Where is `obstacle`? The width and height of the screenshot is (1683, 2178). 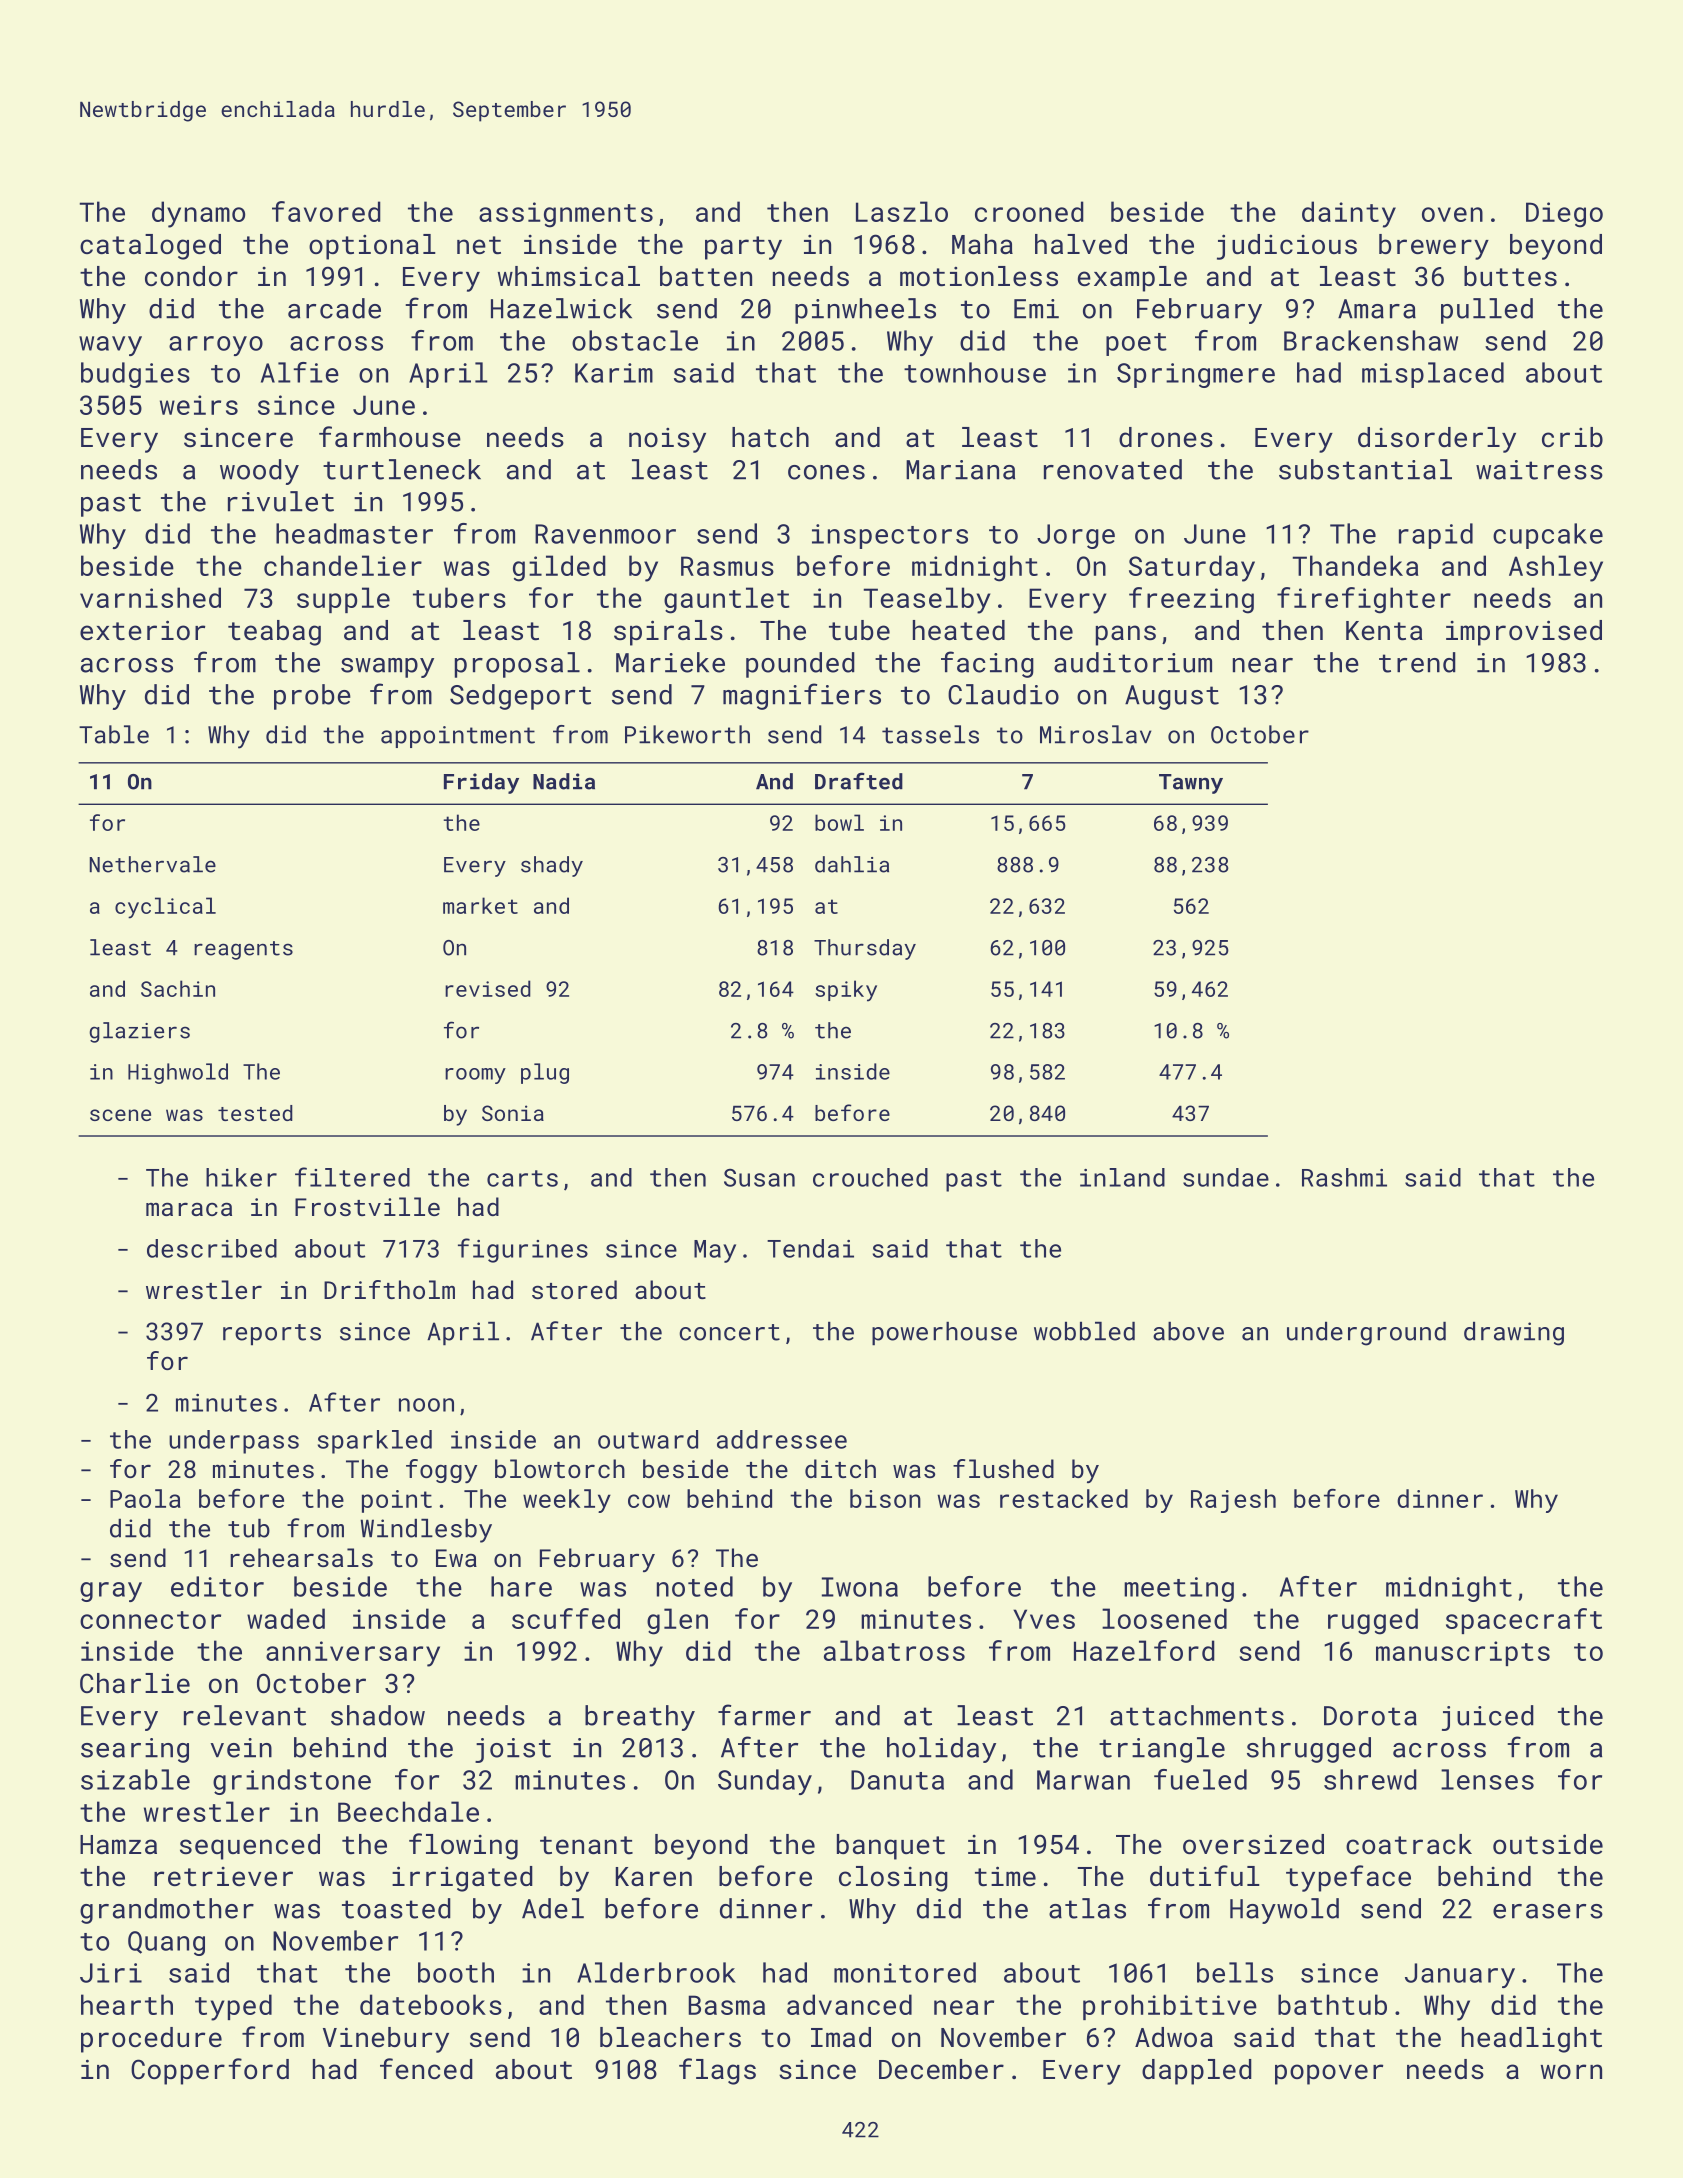 obstacle is located at coordinates (635, 340).
